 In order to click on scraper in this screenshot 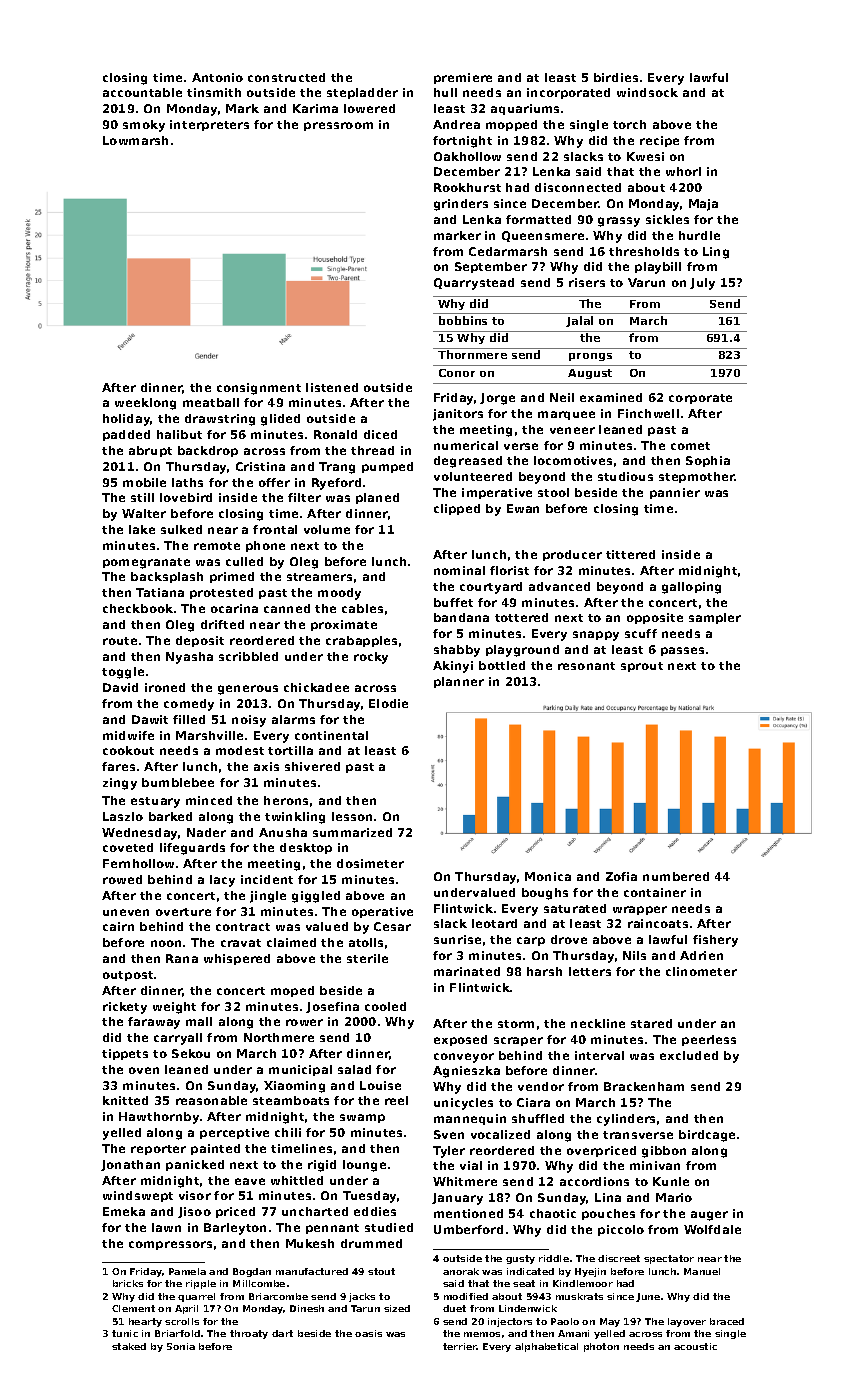, I will do `click(518, 1041)`.
